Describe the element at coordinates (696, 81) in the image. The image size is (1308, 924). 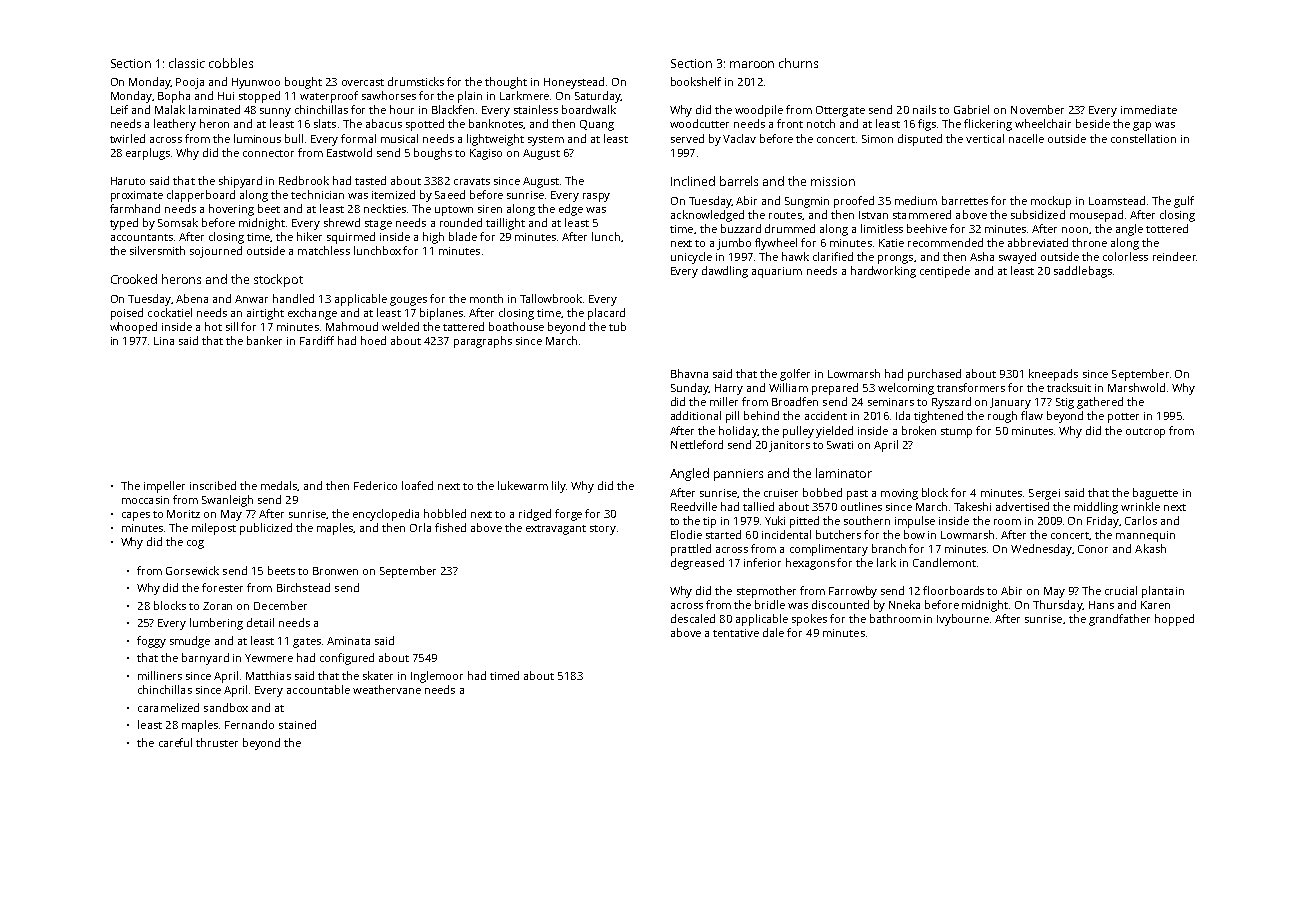
I see `bookshelf` at that location.
